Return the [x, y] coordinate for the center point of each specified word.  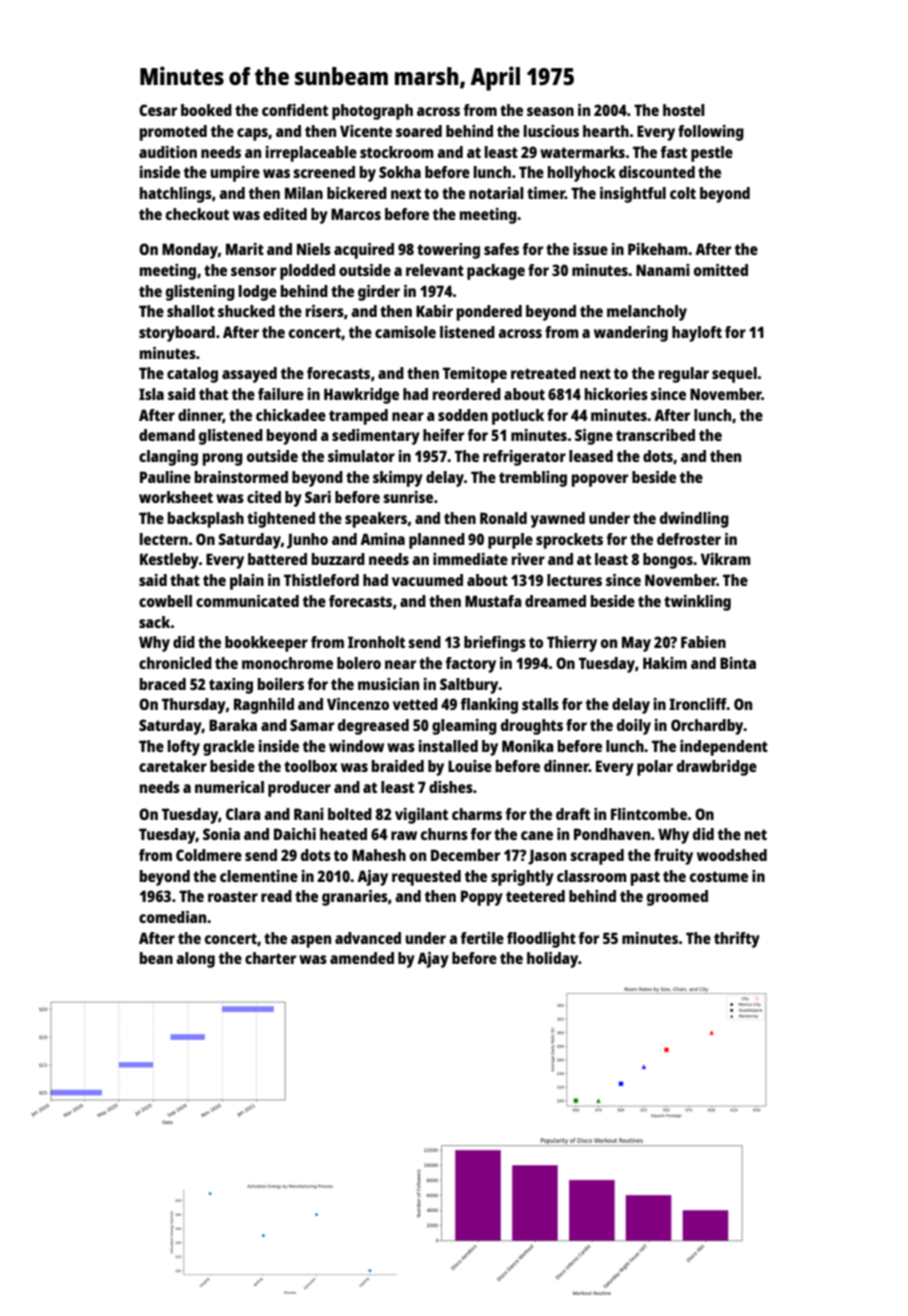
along [195, 960]
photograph [372, 112]
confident [295, 110]
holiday [552, 960]
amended [362, 958]
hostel [684, 110]
